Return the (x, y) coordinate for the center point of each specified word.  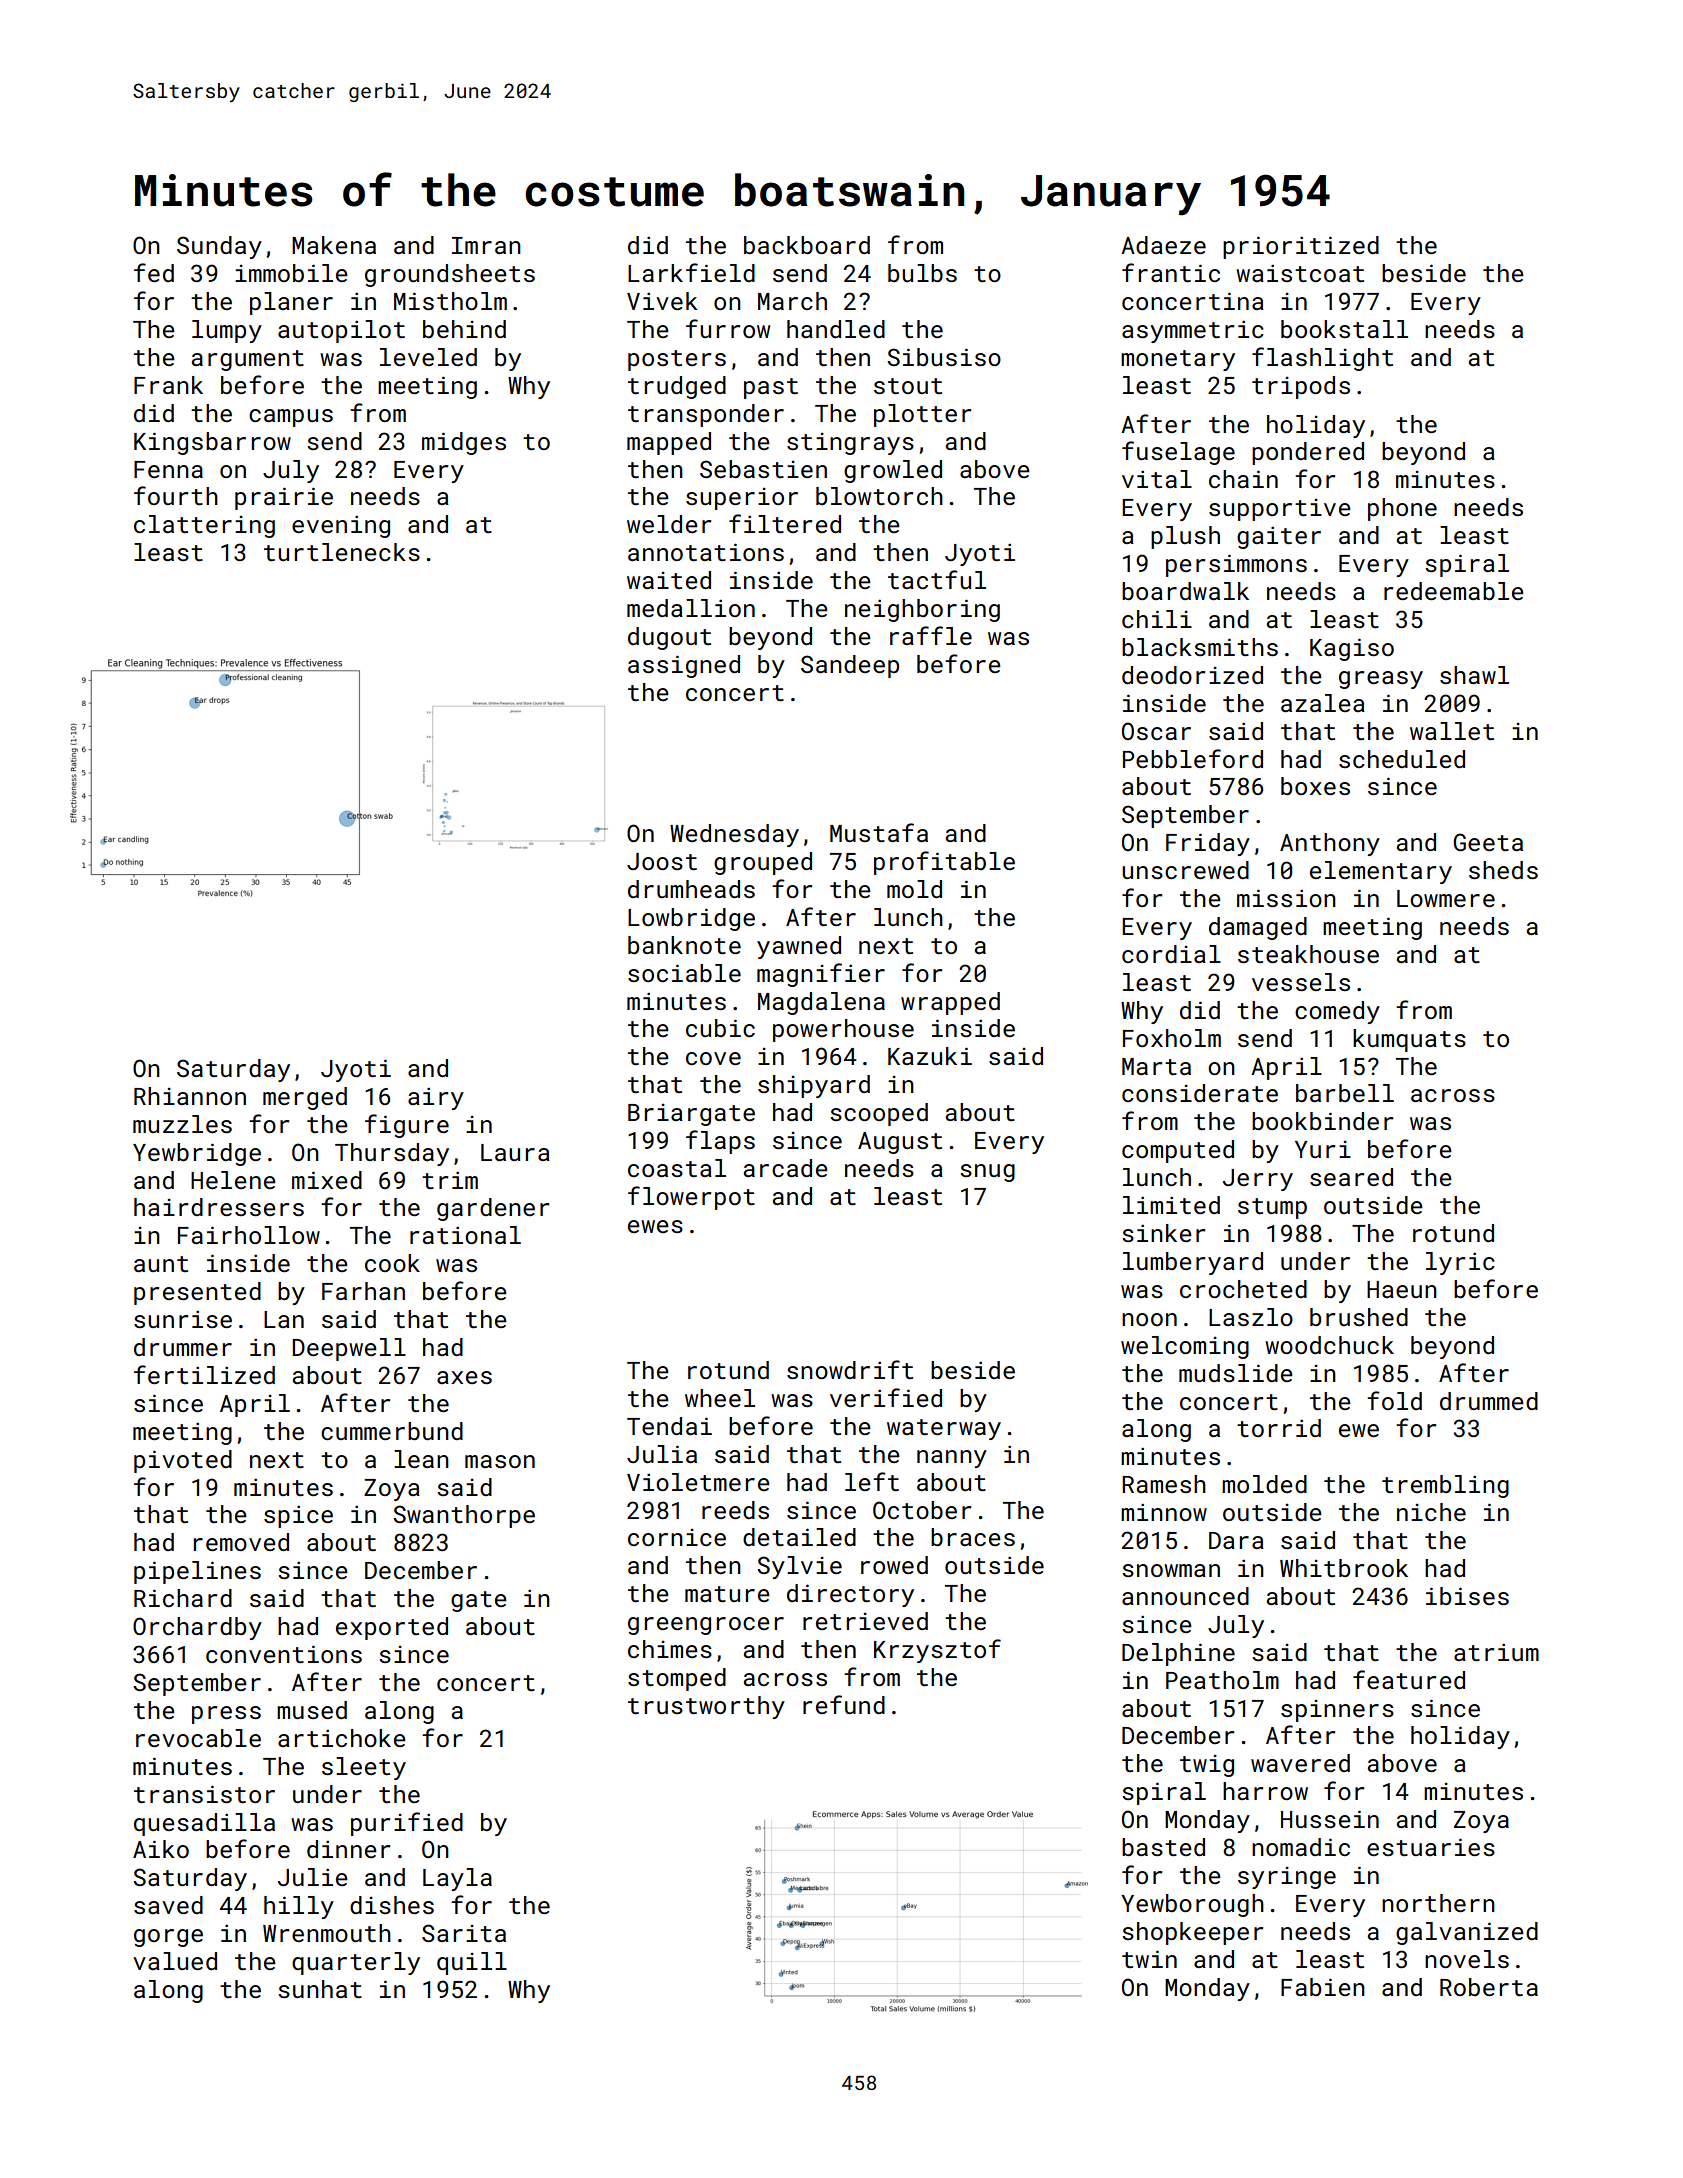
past (771, 388)
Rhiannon (190, 1096)
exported (392, 1628)
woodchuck (1329, 1345)
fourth (176, 495)
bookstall (1344, 329)
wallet (1452, 731)
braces (973, 1537)
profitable (944, 863)
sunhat (320, 1989)
